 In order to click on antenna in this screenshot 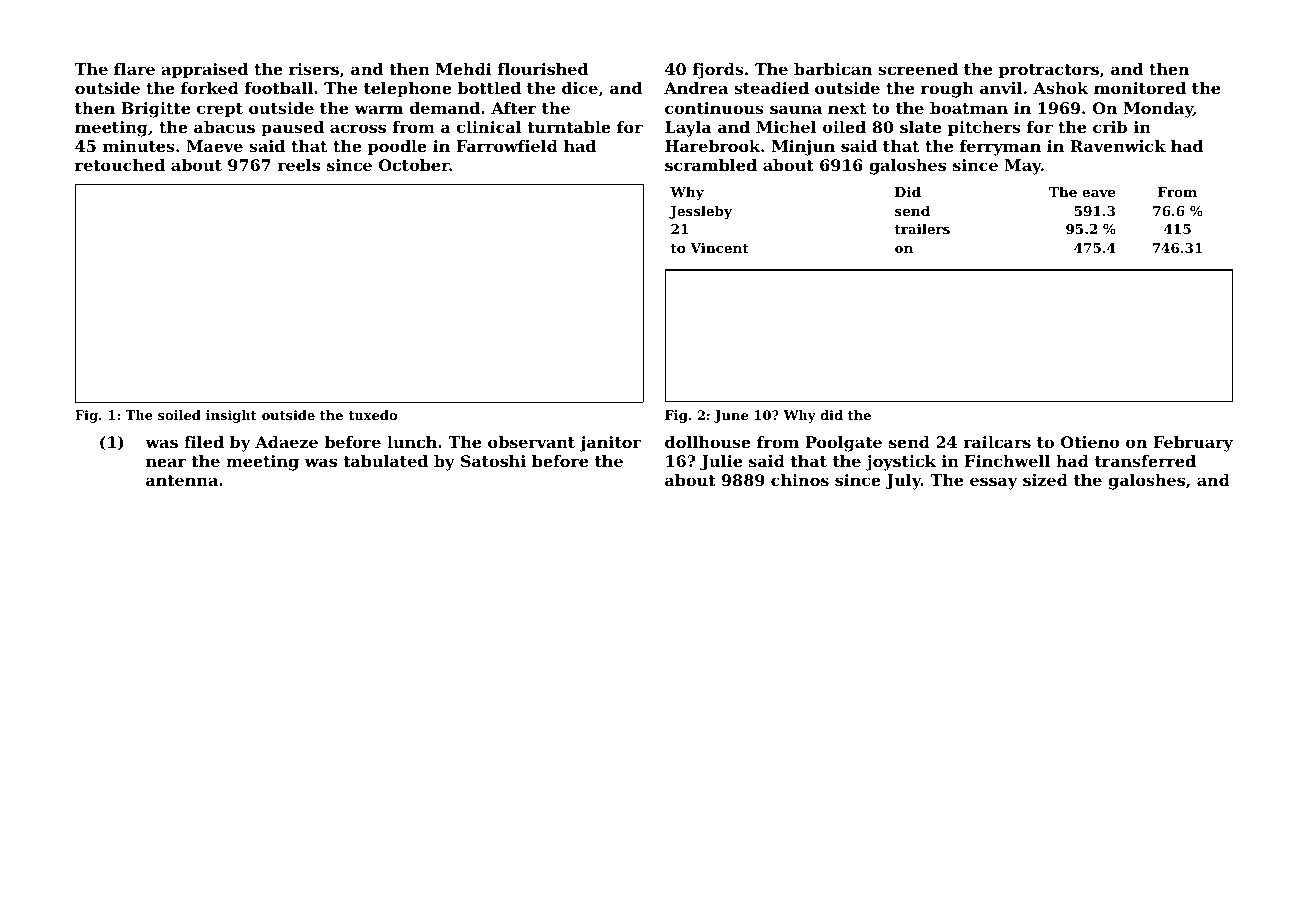, I will do `click(182, 480)`.
